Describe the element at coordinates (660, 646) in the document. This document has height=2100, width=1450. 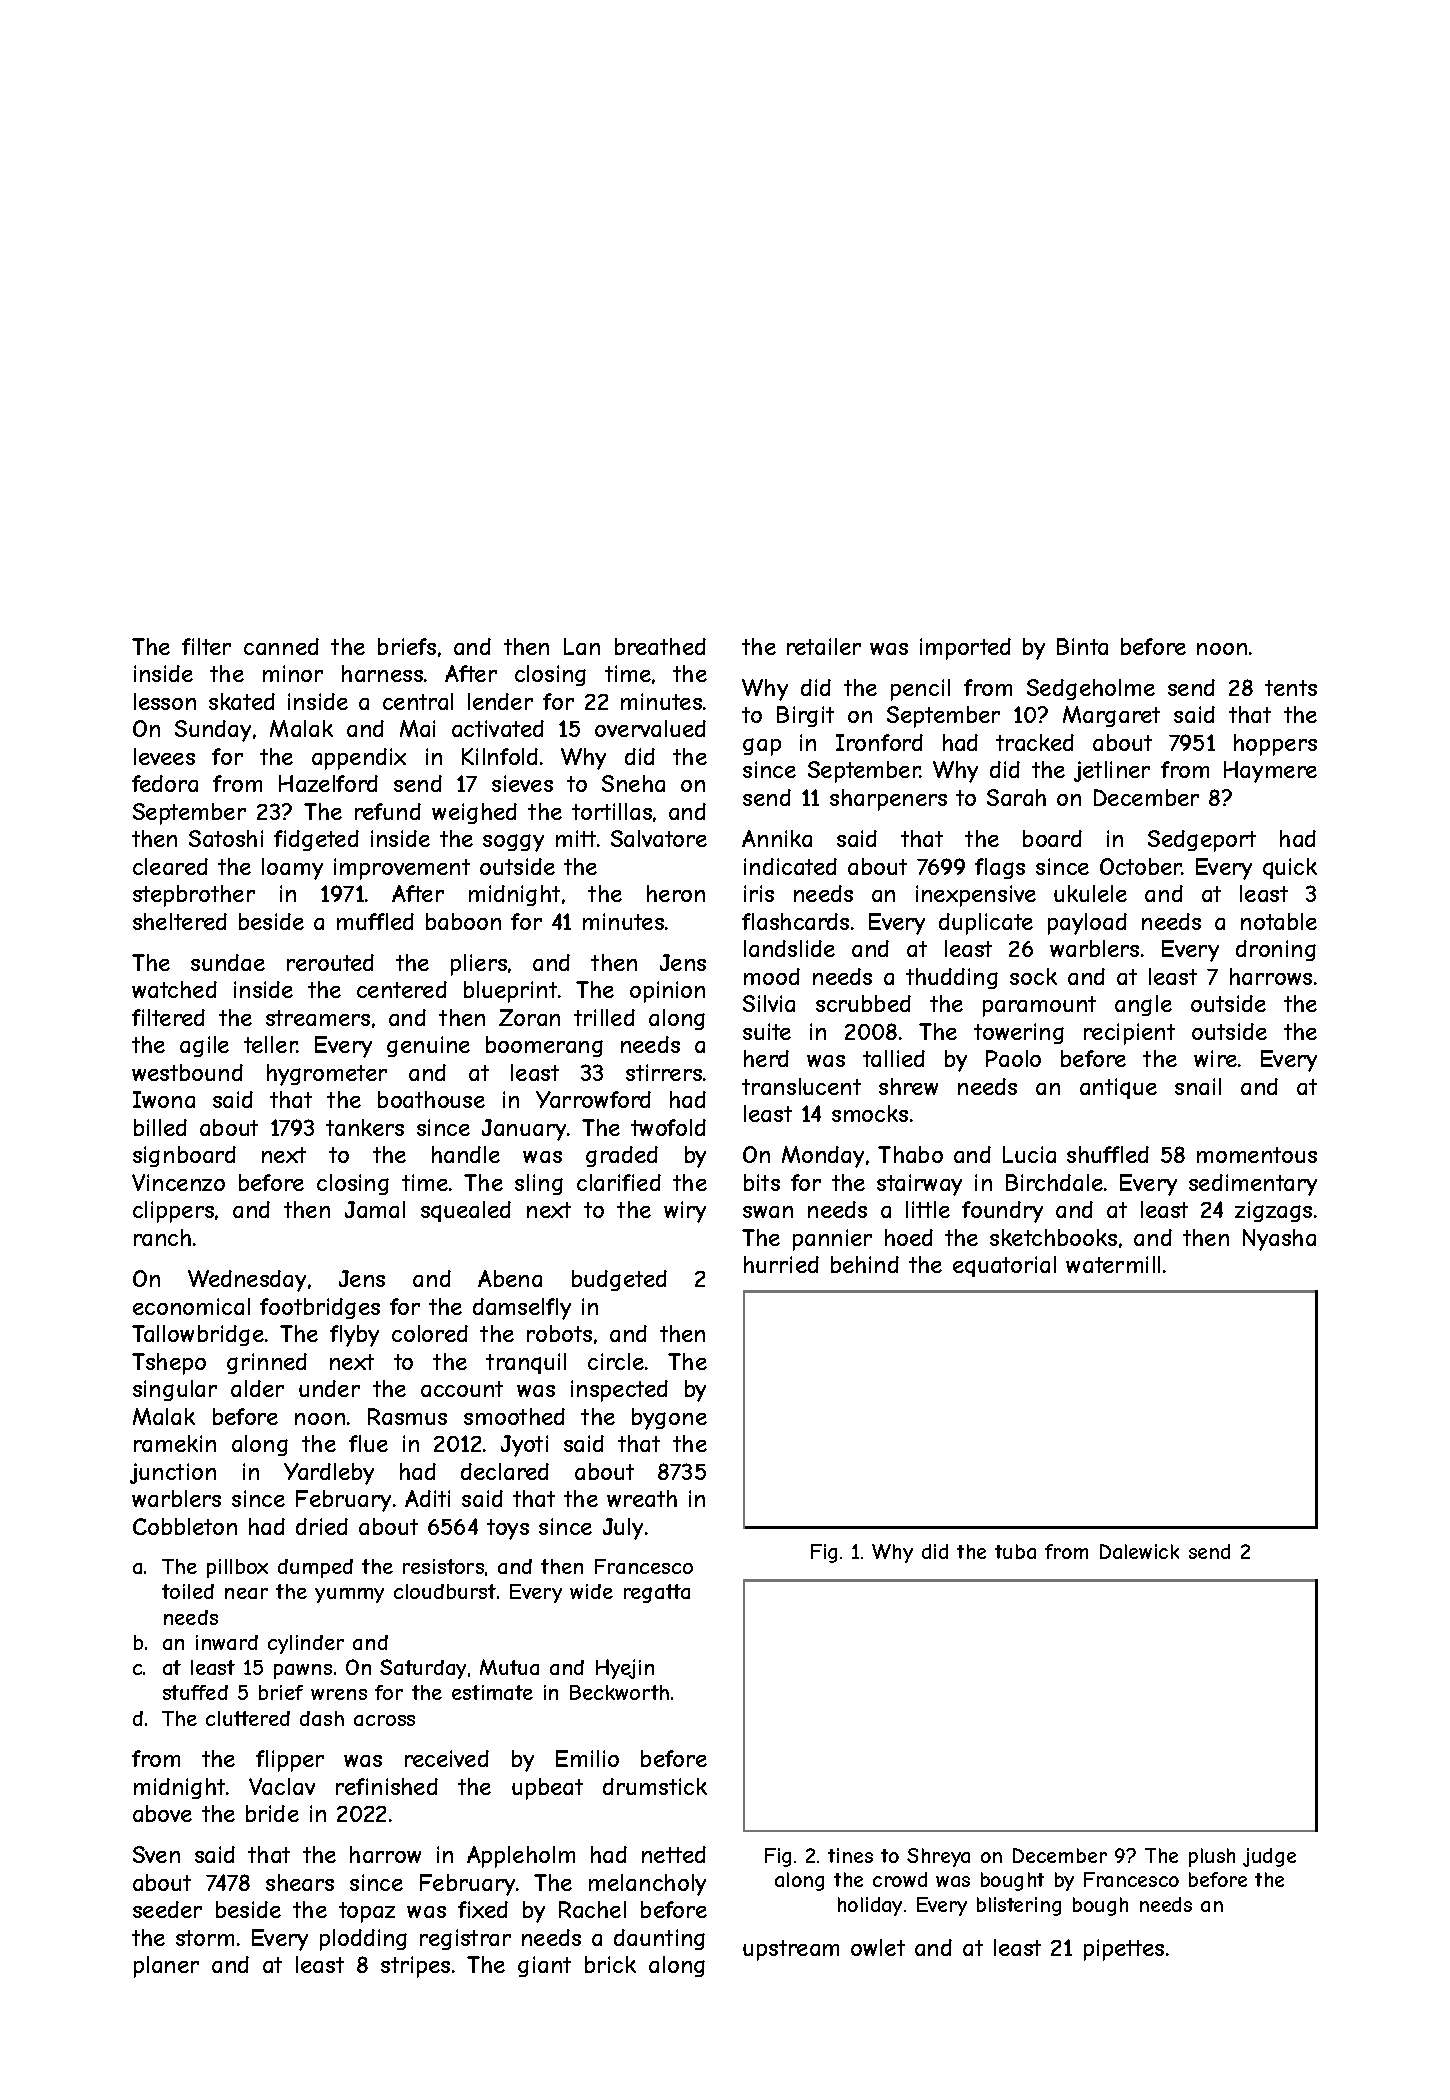
I see `breathed` at that location.
